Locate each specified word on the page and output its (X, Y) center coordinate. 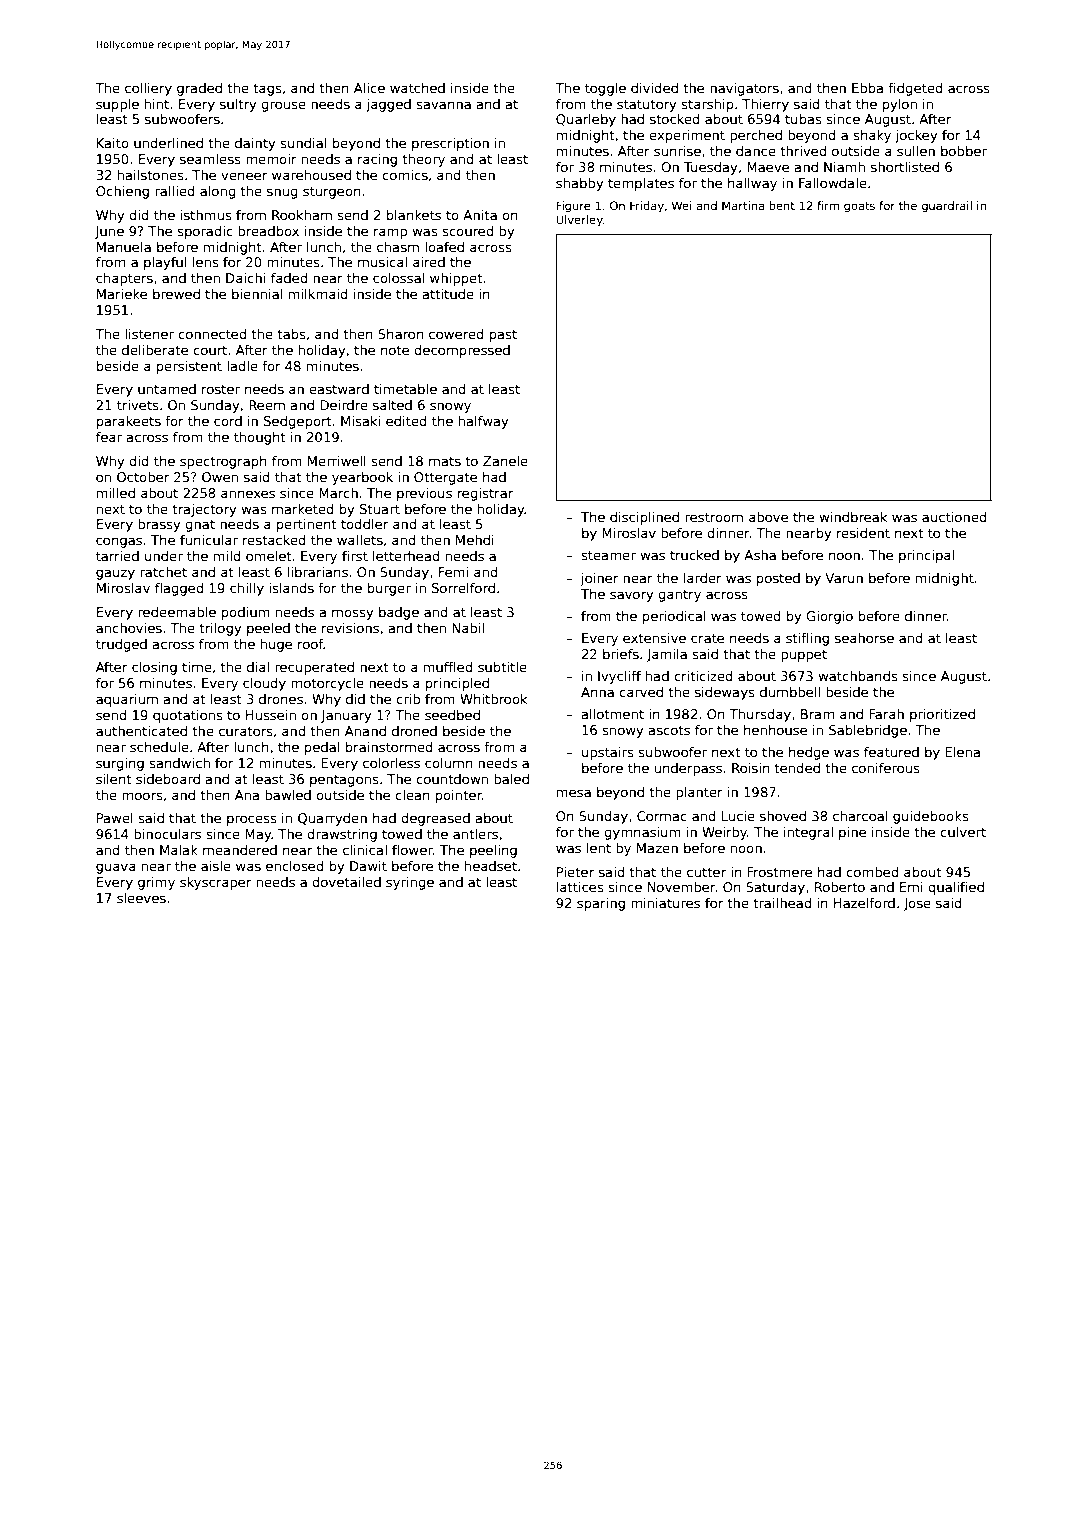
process (252, 820)
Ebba (867, 88)
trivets (138, 405)
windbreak (853, 517)
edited (406, 421)
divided (654, 88)
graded (199, 89)
